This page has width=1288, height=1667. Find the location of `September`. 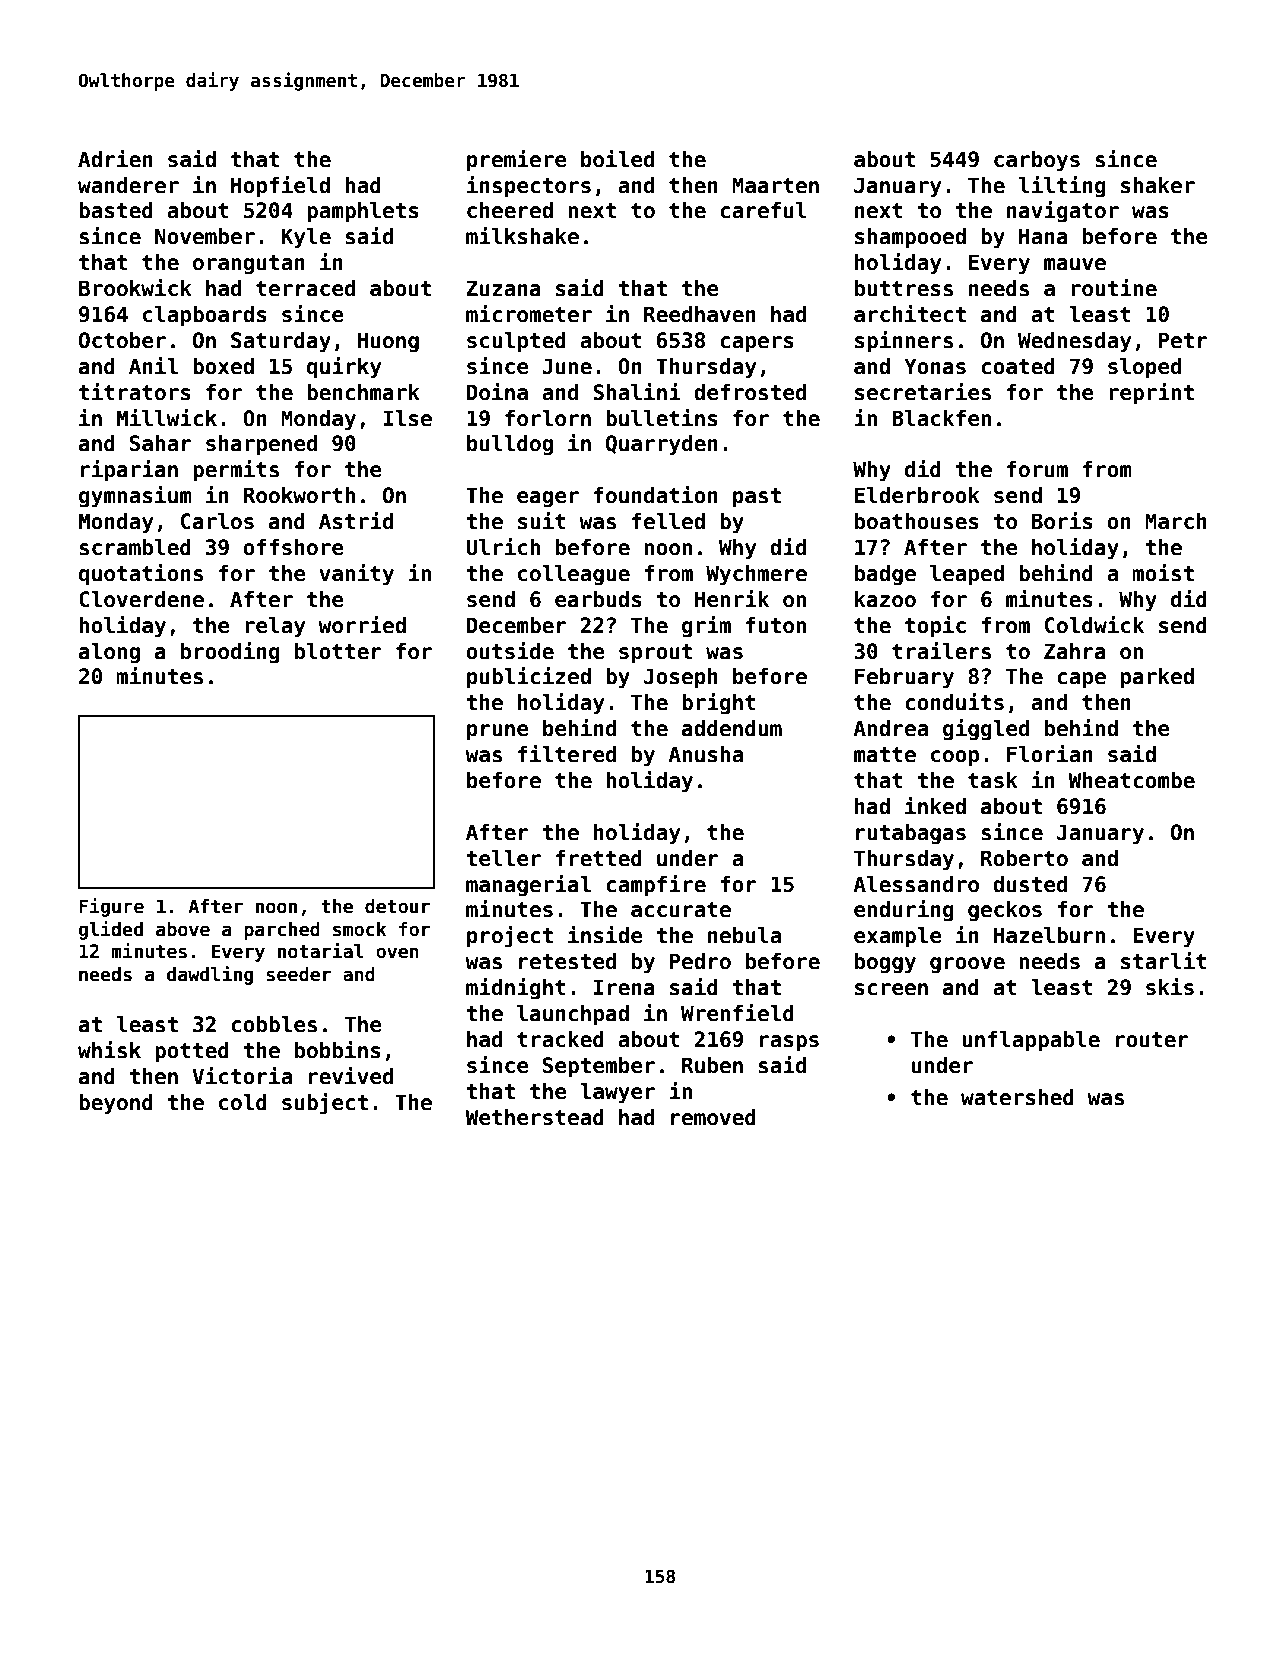

September is located at coordinates (599, 1067).
